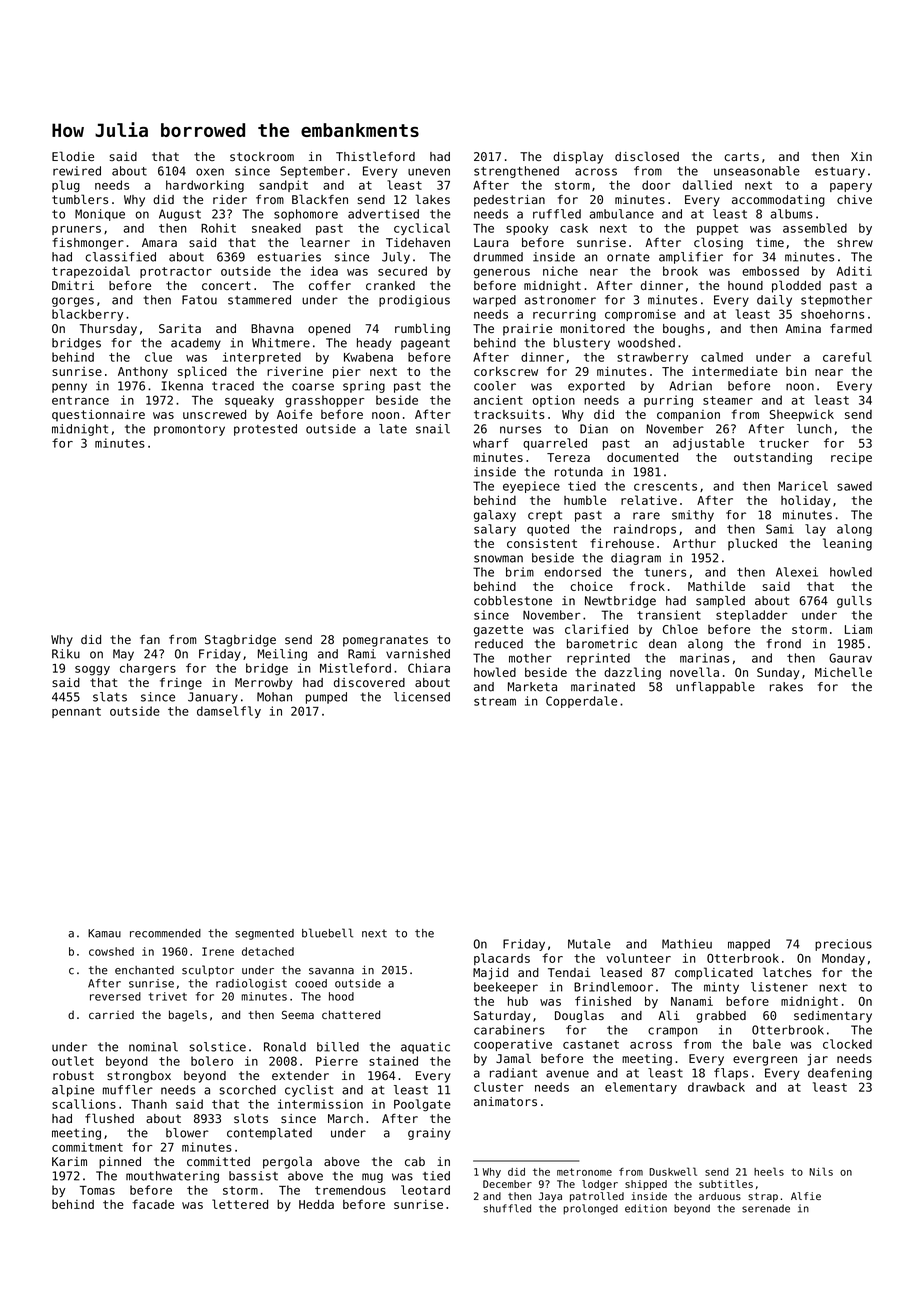 This document has width=924, height=1308. I want to click on pennant, so click(76, 712).
